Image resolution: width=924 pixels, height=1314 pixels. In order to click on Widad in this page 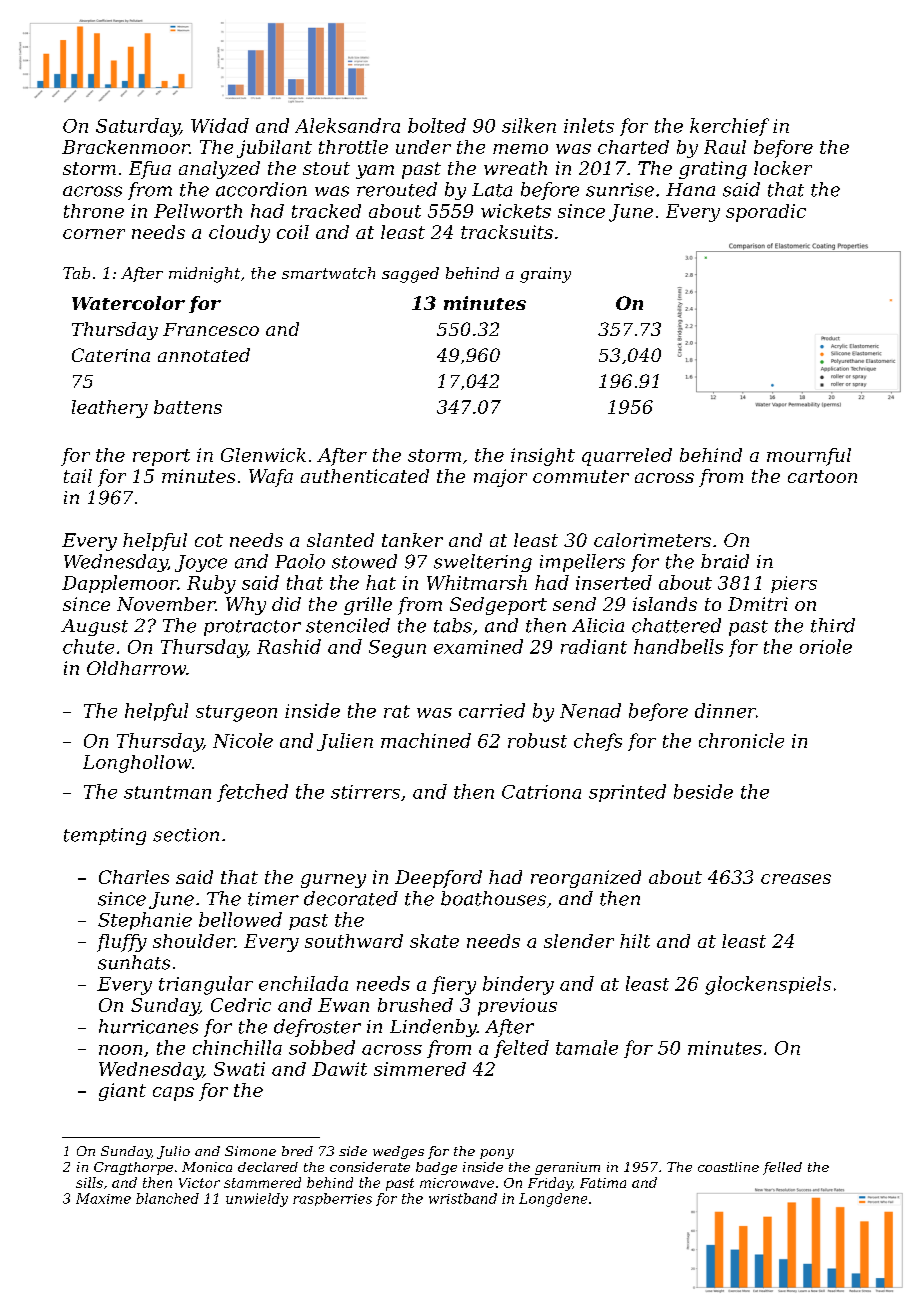, I will do `click(220, 125)`.
